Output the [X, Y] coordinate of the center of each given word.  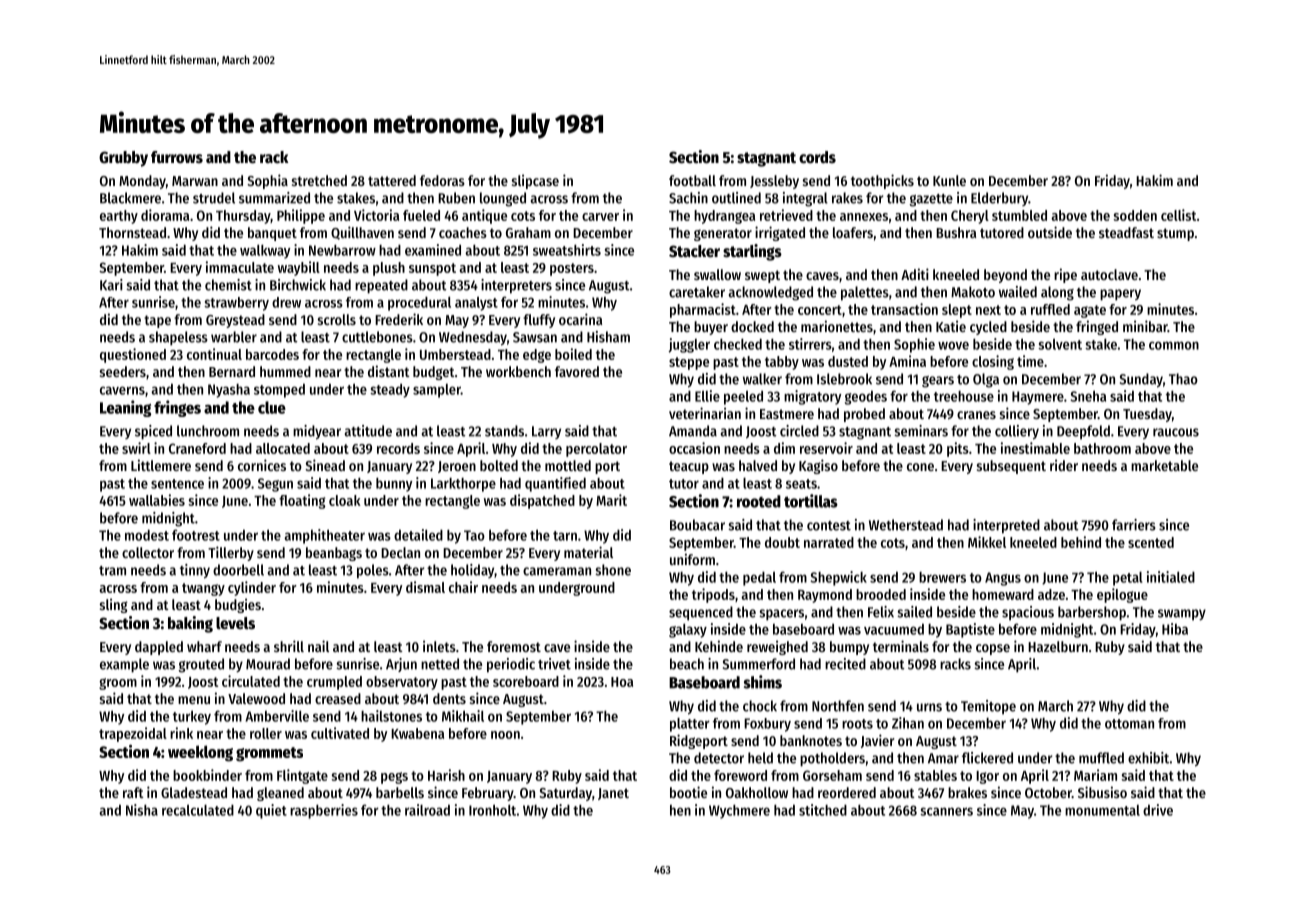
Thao [1183, 379]
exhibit [1148, 758]
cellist [1178, 215]
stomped [279, 390]
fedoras [442, 180]
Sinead [325, 465]
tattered [392, 180]
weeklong [200, 753]
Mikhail [463, 716]
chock [760, 706]
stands [504, 431]
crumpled [334, 683]
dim [784, 448]
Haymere [1038, 398]
